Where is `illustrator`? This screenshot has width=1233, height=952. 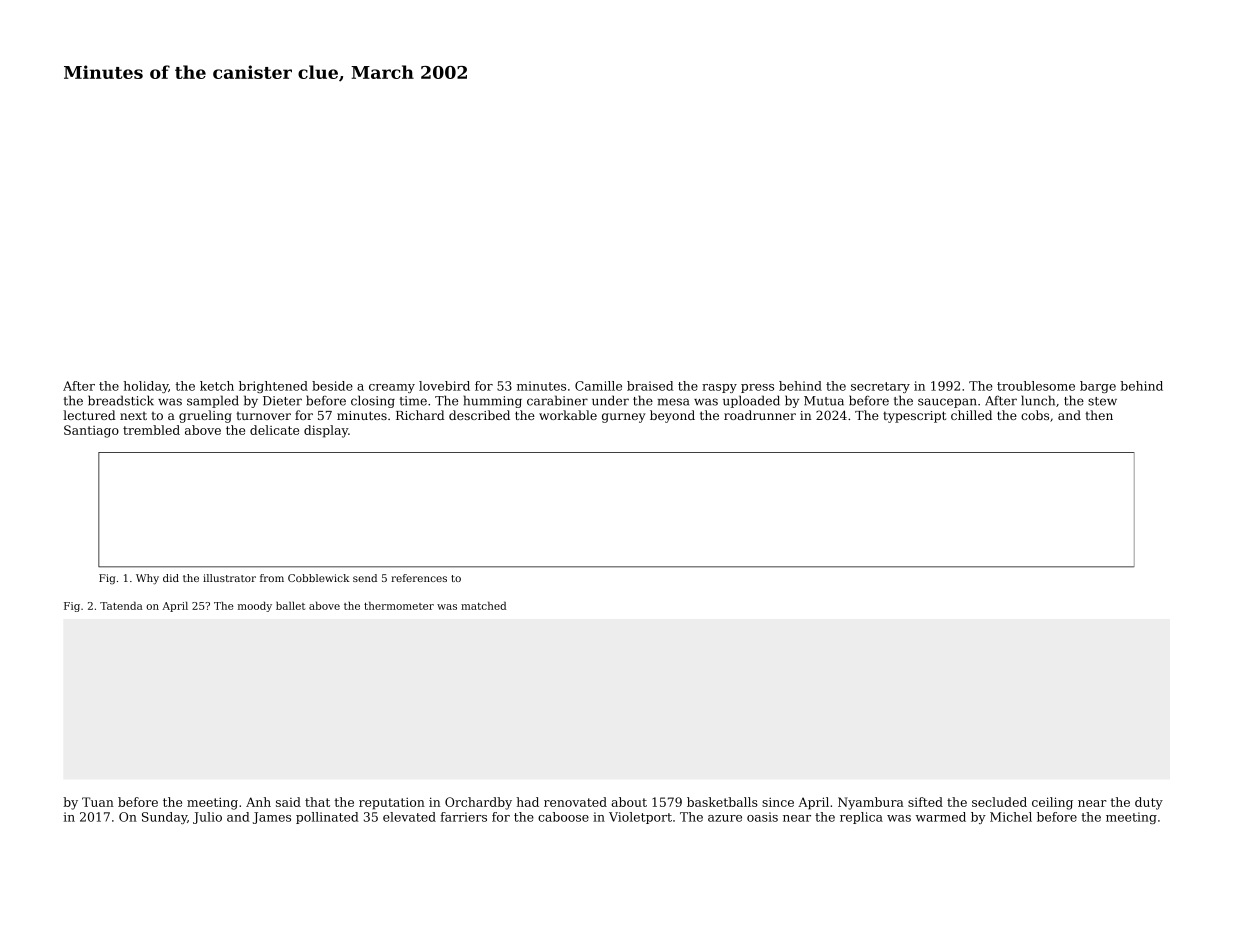
illustrator is located at coordinates (229, 578).
